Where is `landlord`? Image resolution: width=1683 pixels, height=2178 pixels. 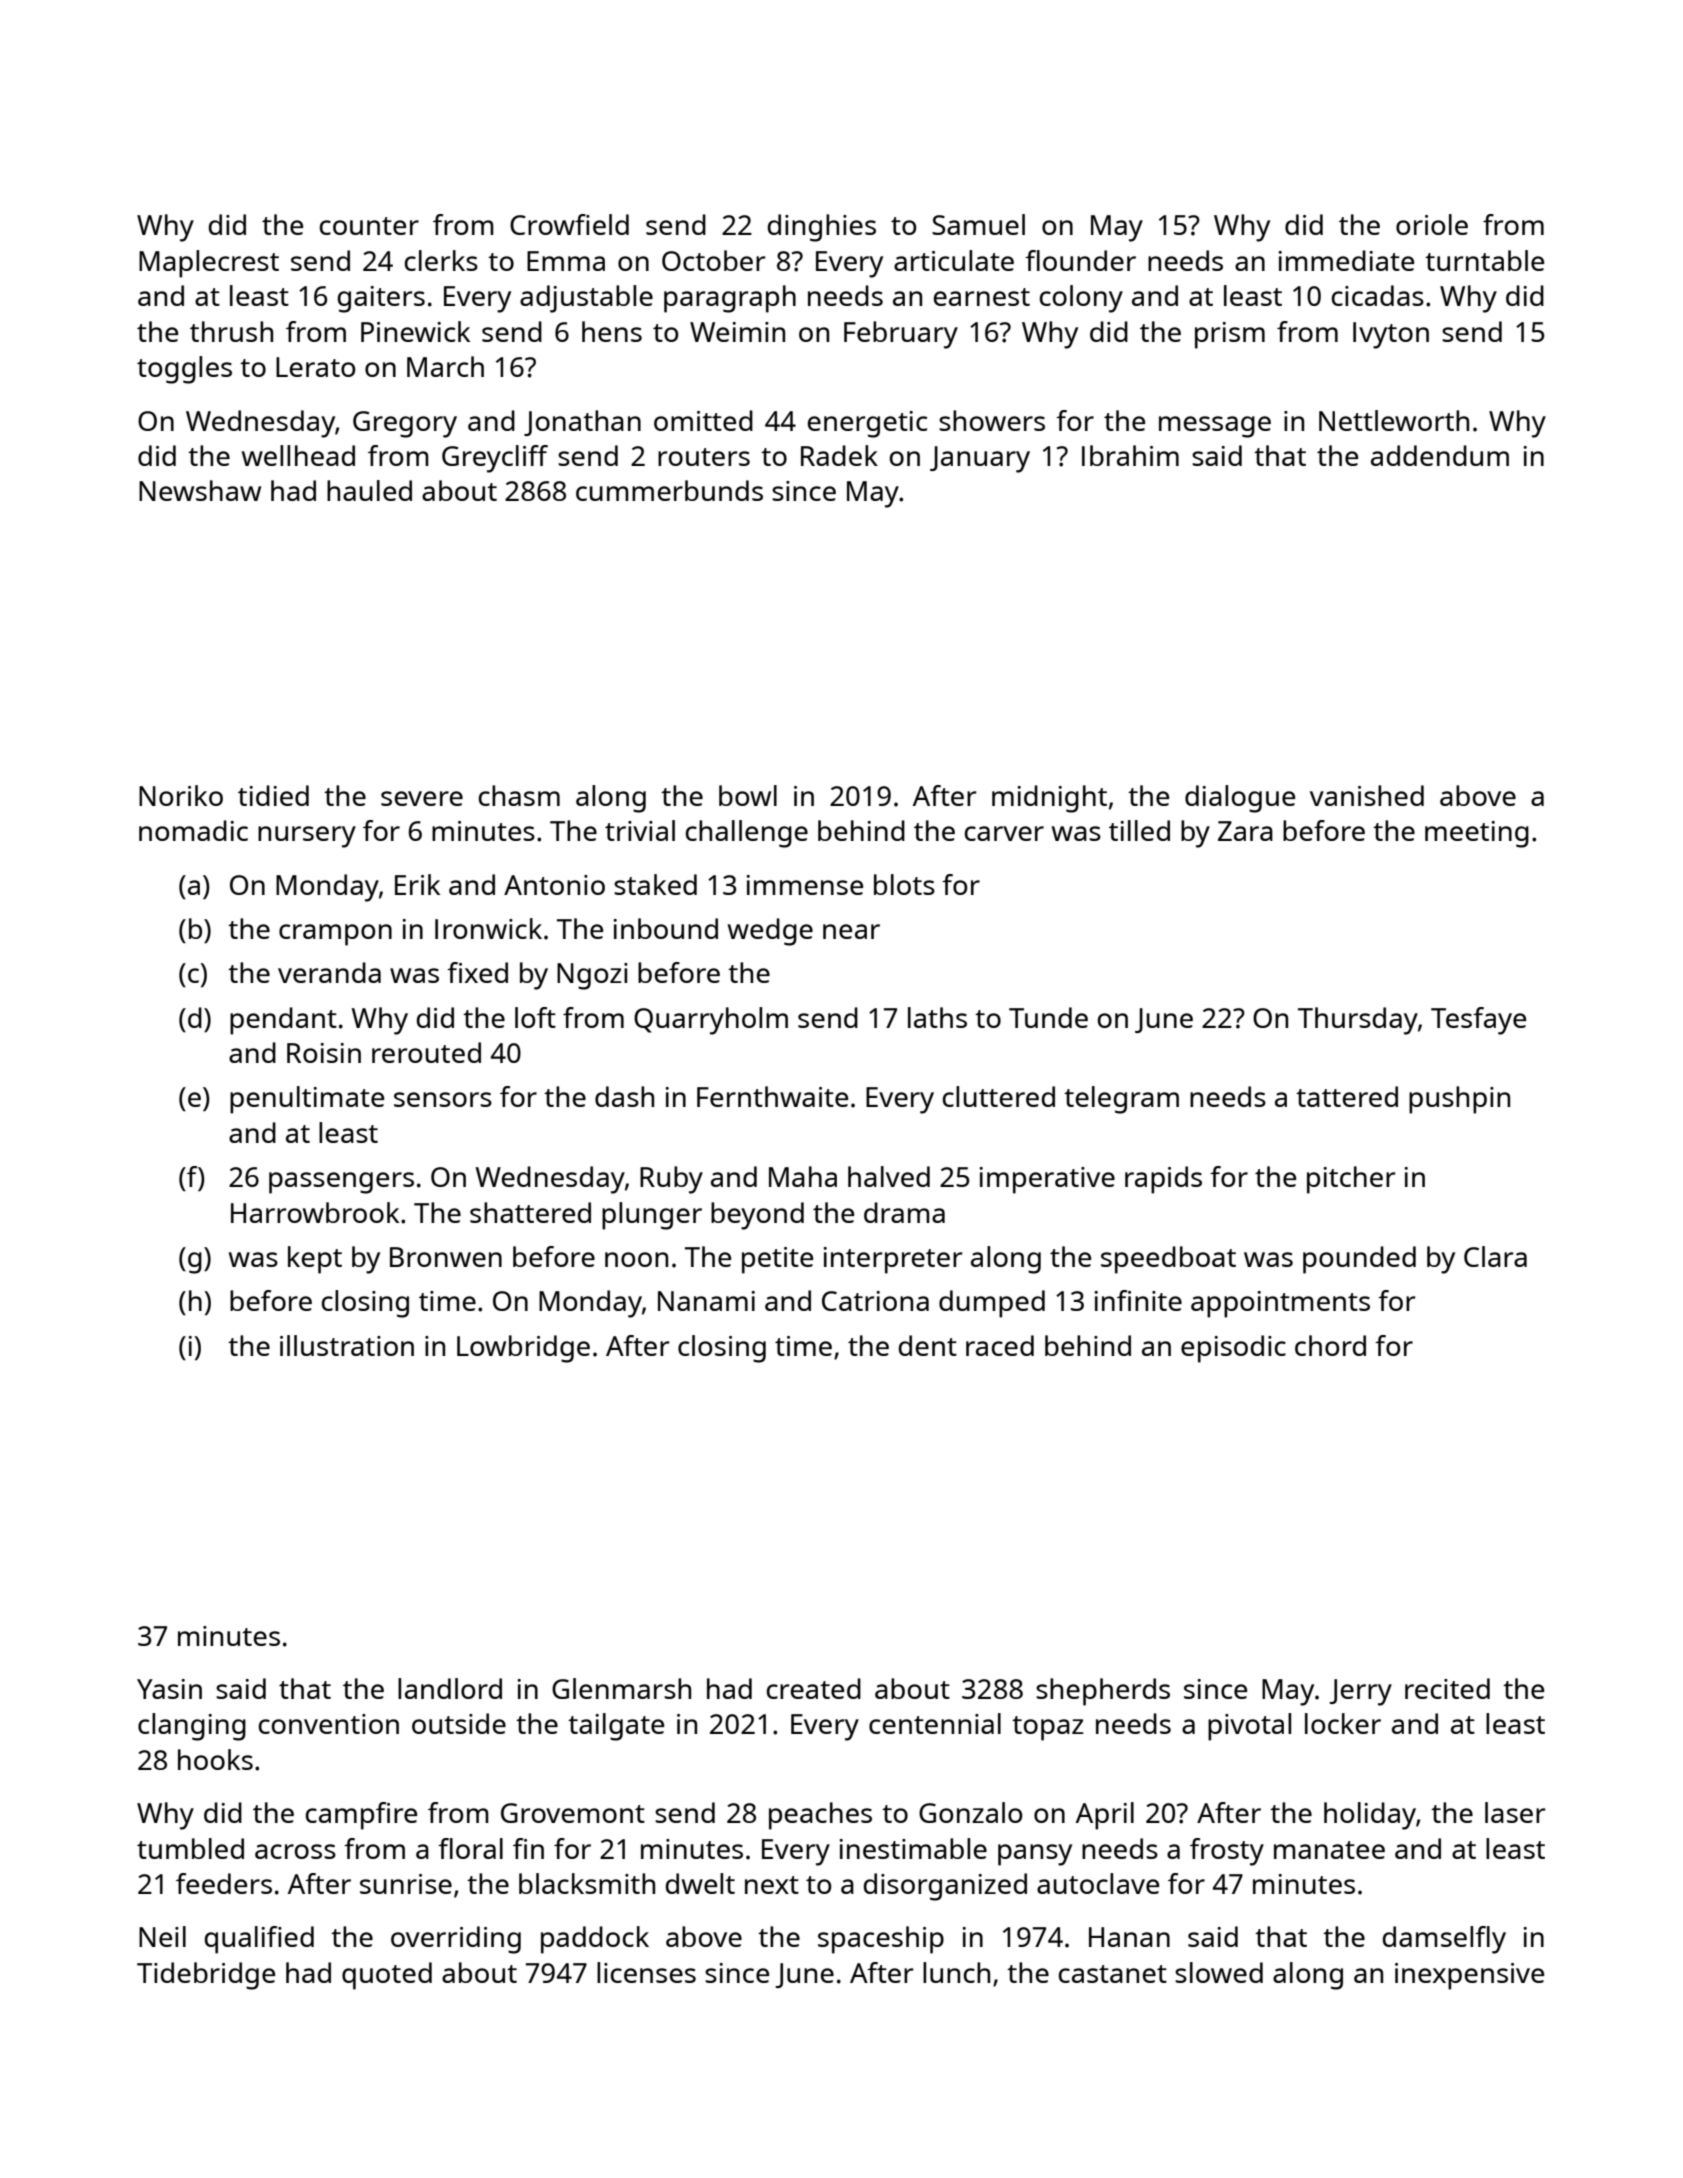 landlord is located at coordinates (450, 1688).
